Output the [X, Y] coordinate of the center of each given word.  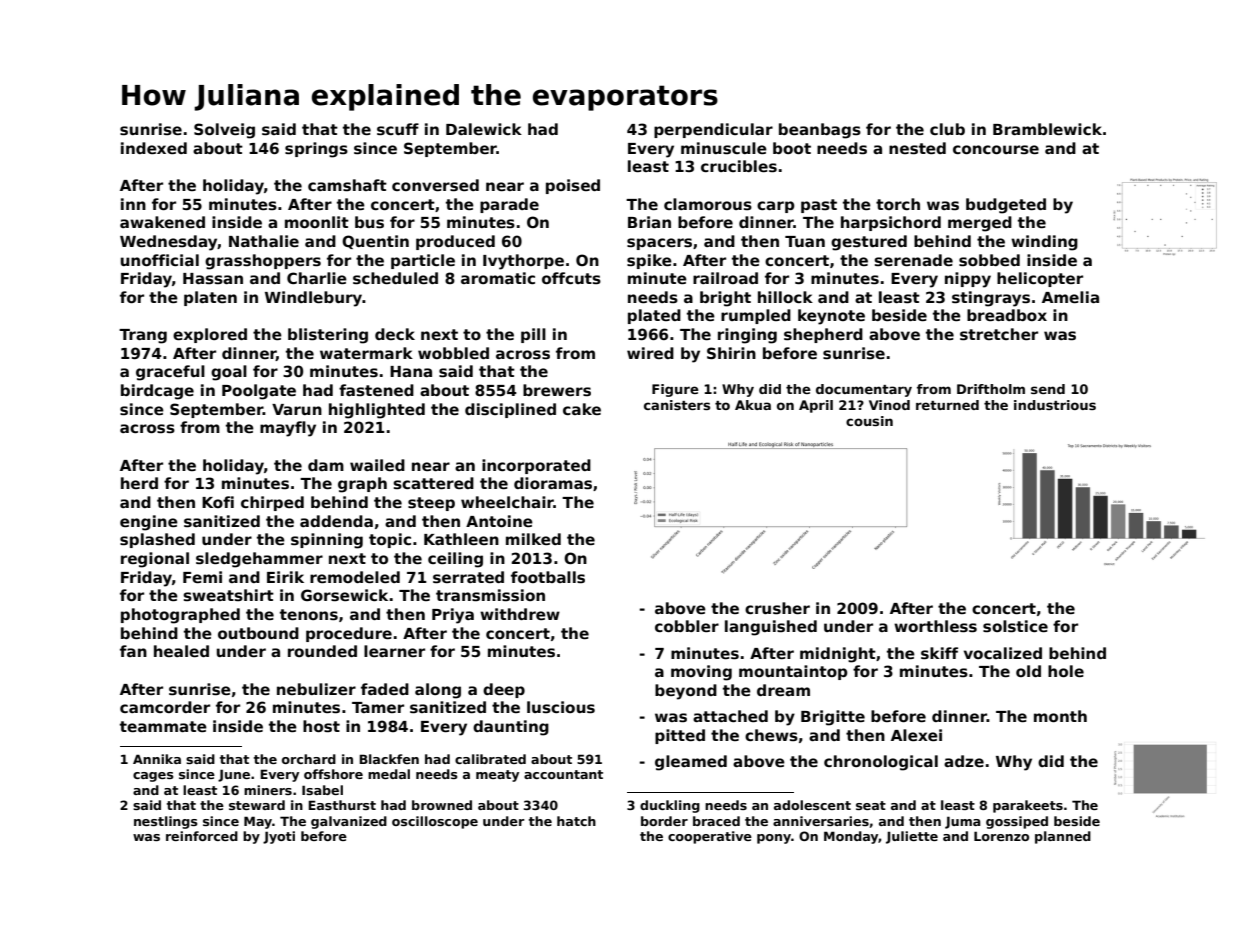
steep [431, 504]
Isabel [322, 790]
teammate [163, 726]
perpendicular [713, 130]
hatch [576, 821]
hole [1066, 671]
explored [210, 335]
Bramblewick [1047, 129]
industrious [1055, 405]
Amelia [1070, 297]
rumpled [756, 316]
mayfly [288, 429]
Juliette [912, 837]
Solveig [224, 131]
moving [701, 673]
